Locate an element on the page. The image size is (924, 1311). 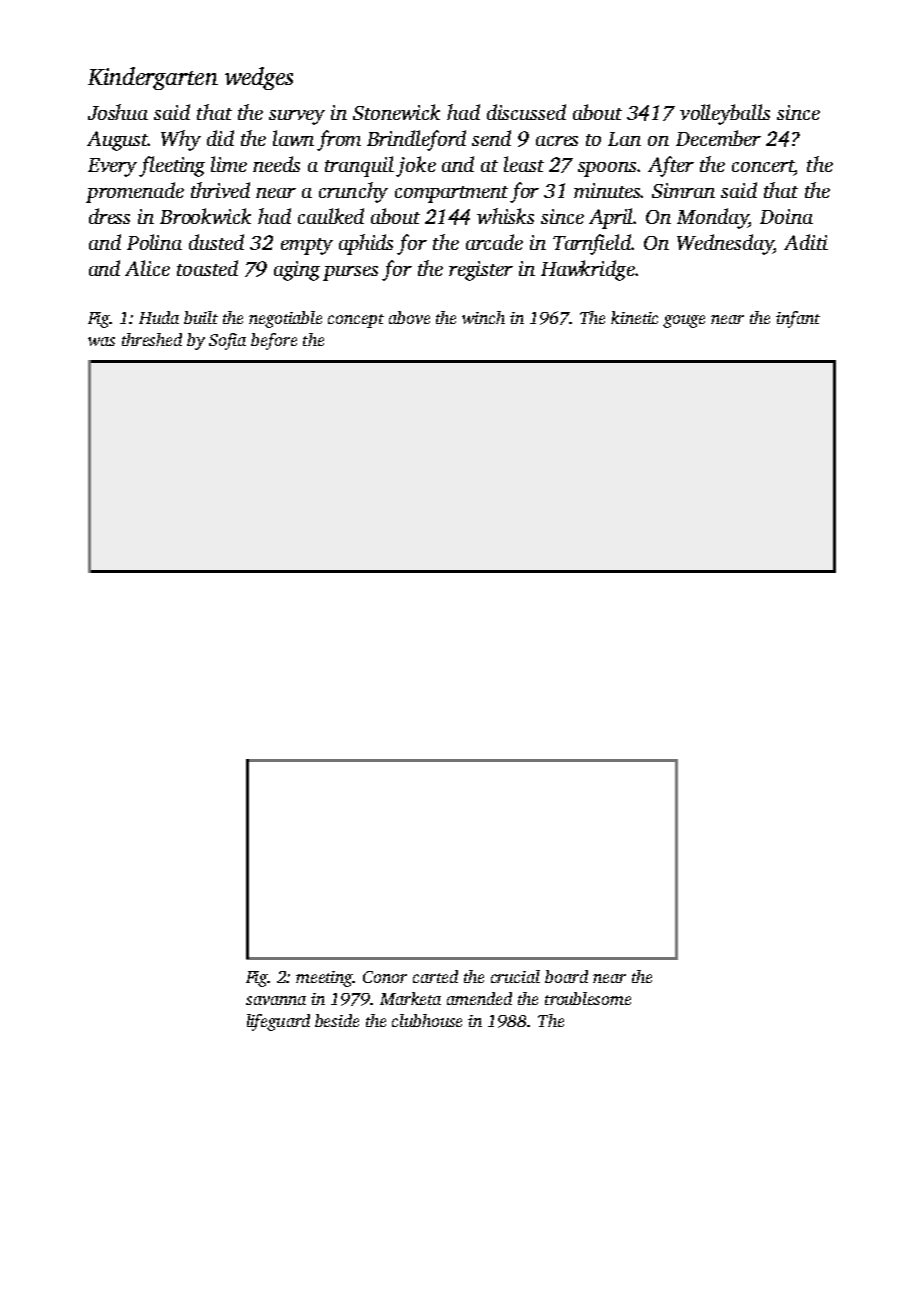
amended is located at coordinates (479, 998).
